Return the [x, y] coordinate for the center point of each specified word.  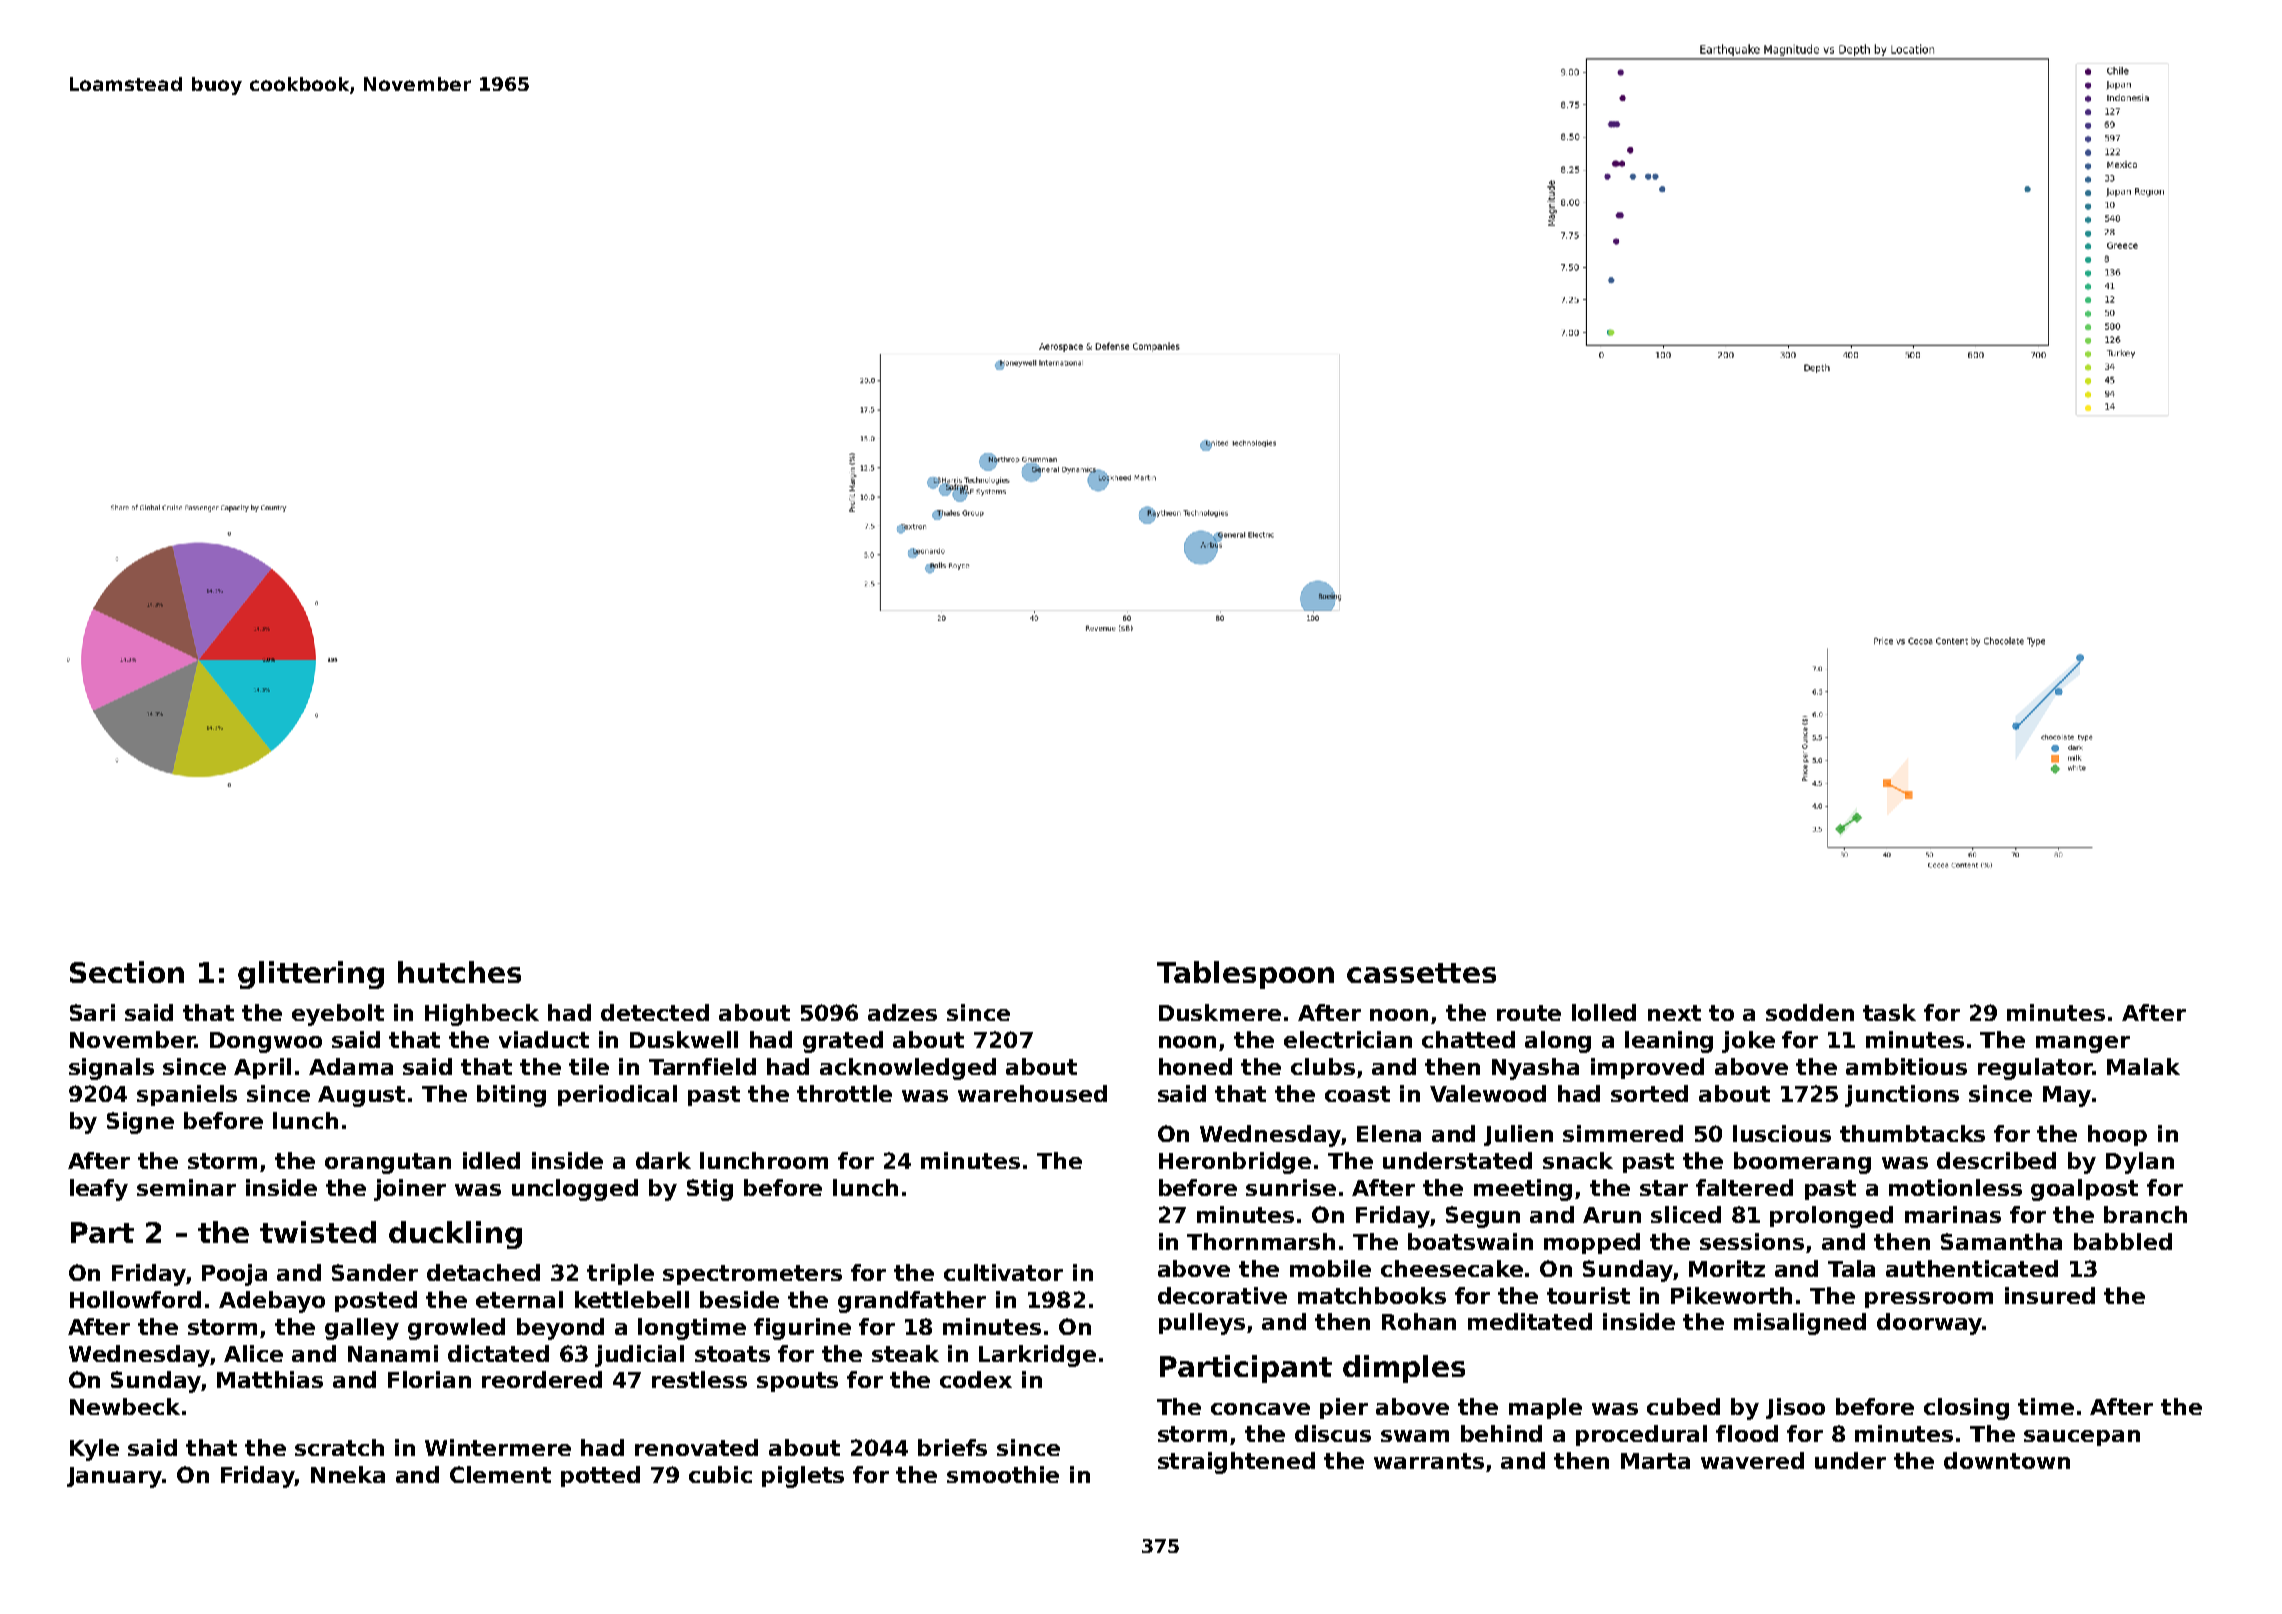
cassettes [1421, 973]
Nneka [348, 1474]
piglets [803, 1477]
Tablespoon [1245, 975]
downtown [2007, 1460]
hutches [459, 972]
